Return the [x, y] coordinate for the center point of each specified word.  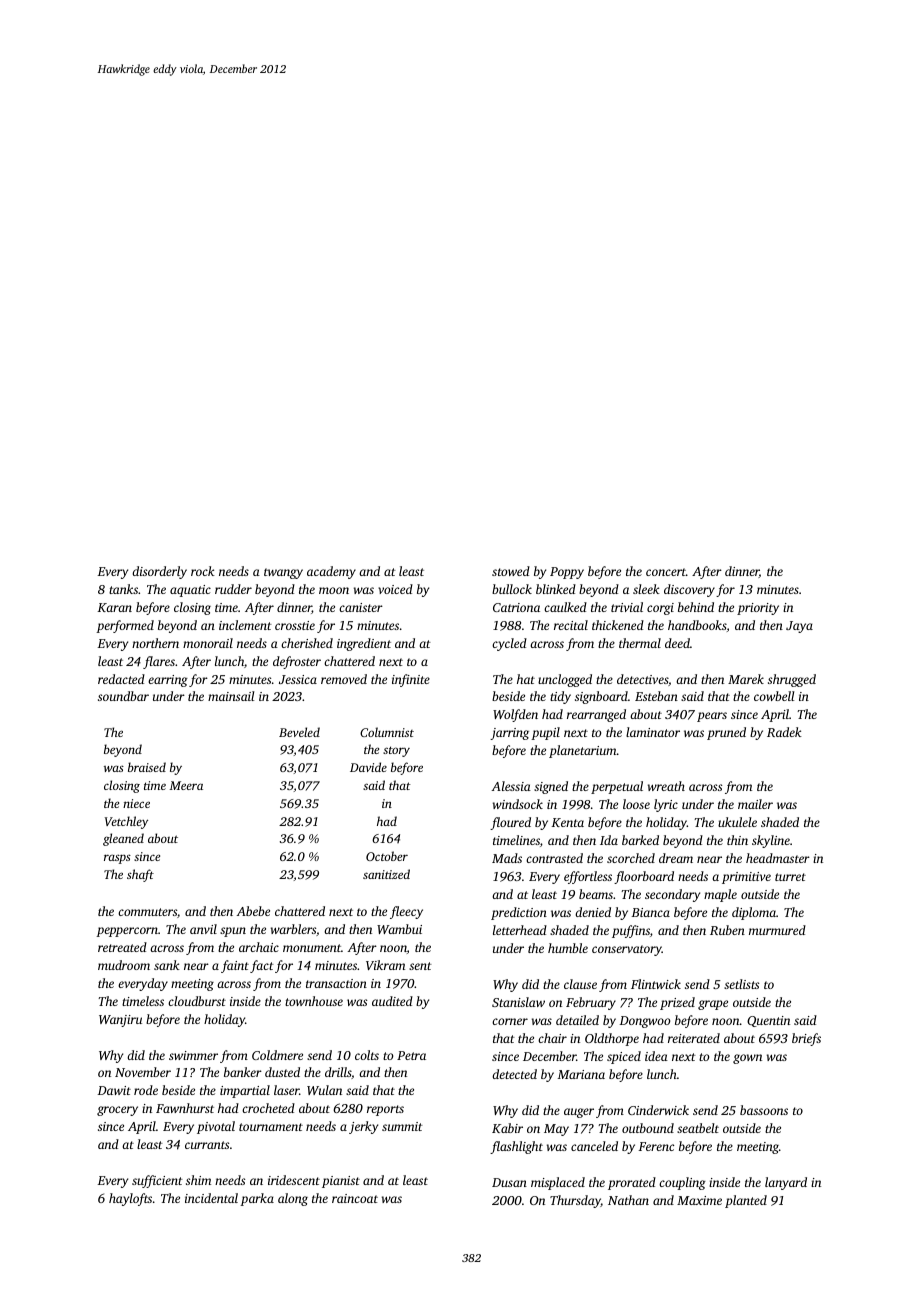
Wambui [399, 929]
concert [666, 572]
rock [203, 571]
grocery [117, 1111]
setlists [741, 984]
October [387, 856]
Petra [411, 1055]
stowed [511, 571]
